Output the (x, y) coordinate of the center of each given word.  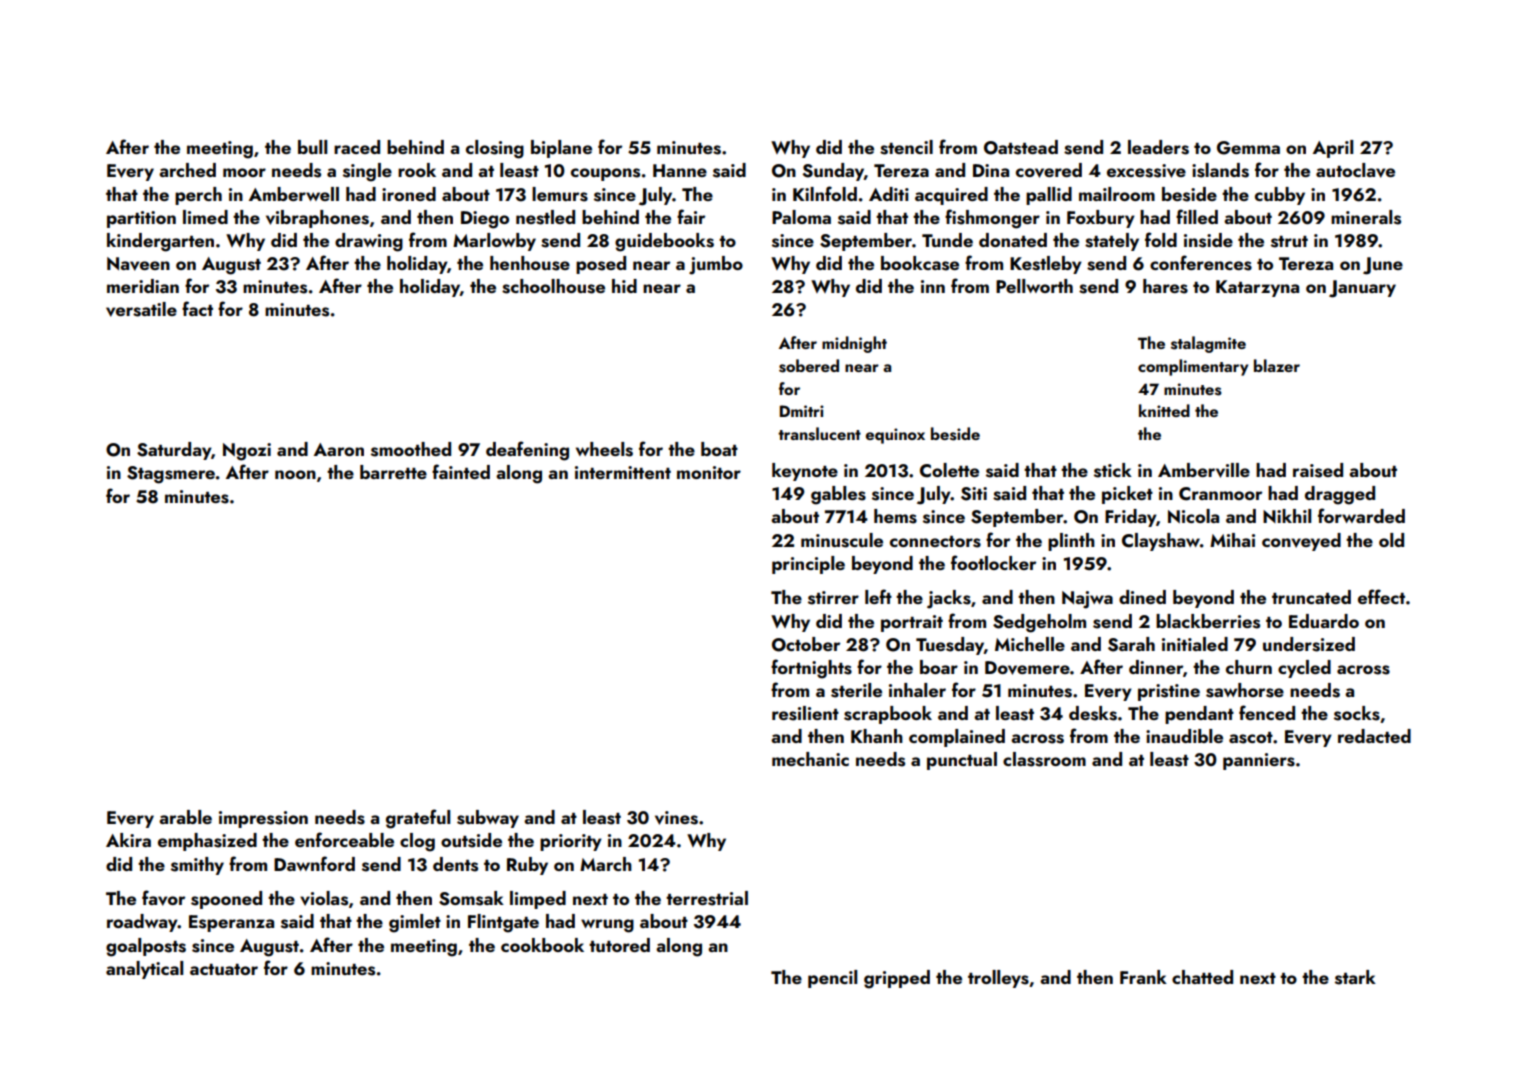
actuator (224, 969)
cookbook (542, 945)
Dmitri (802, 411)
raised (1318, 470)
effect (1381, 596)
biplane (561, 149)
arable (185, 817)
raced (357, 147)
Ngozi (247, 452)
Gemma (1248, 148)
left (878, 596)
